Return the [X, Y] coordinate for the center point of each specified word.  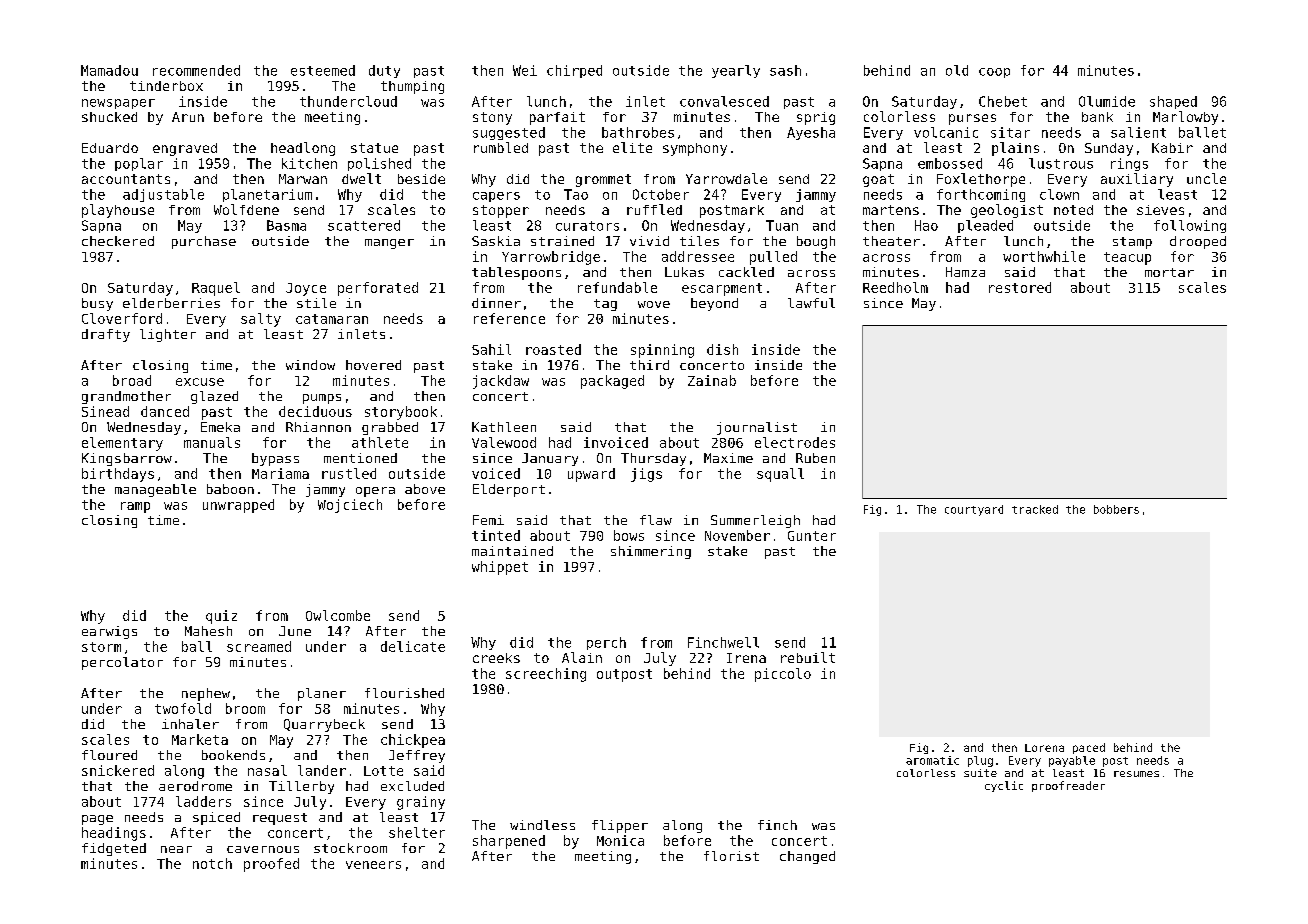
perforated [378, 289]
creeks [496, 658]
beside [421, 179]
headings [114, 834]
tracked [1035, 509]
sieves [1160, 210]
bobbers [1116, 509]
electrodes [795, 442]
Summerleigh [755, 521]
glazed [214, 397]
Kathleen [504, 427]
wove [654, 304]
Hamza [965, 272]
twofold [183, 708]
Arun [188, 117]
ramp [135, 507]
